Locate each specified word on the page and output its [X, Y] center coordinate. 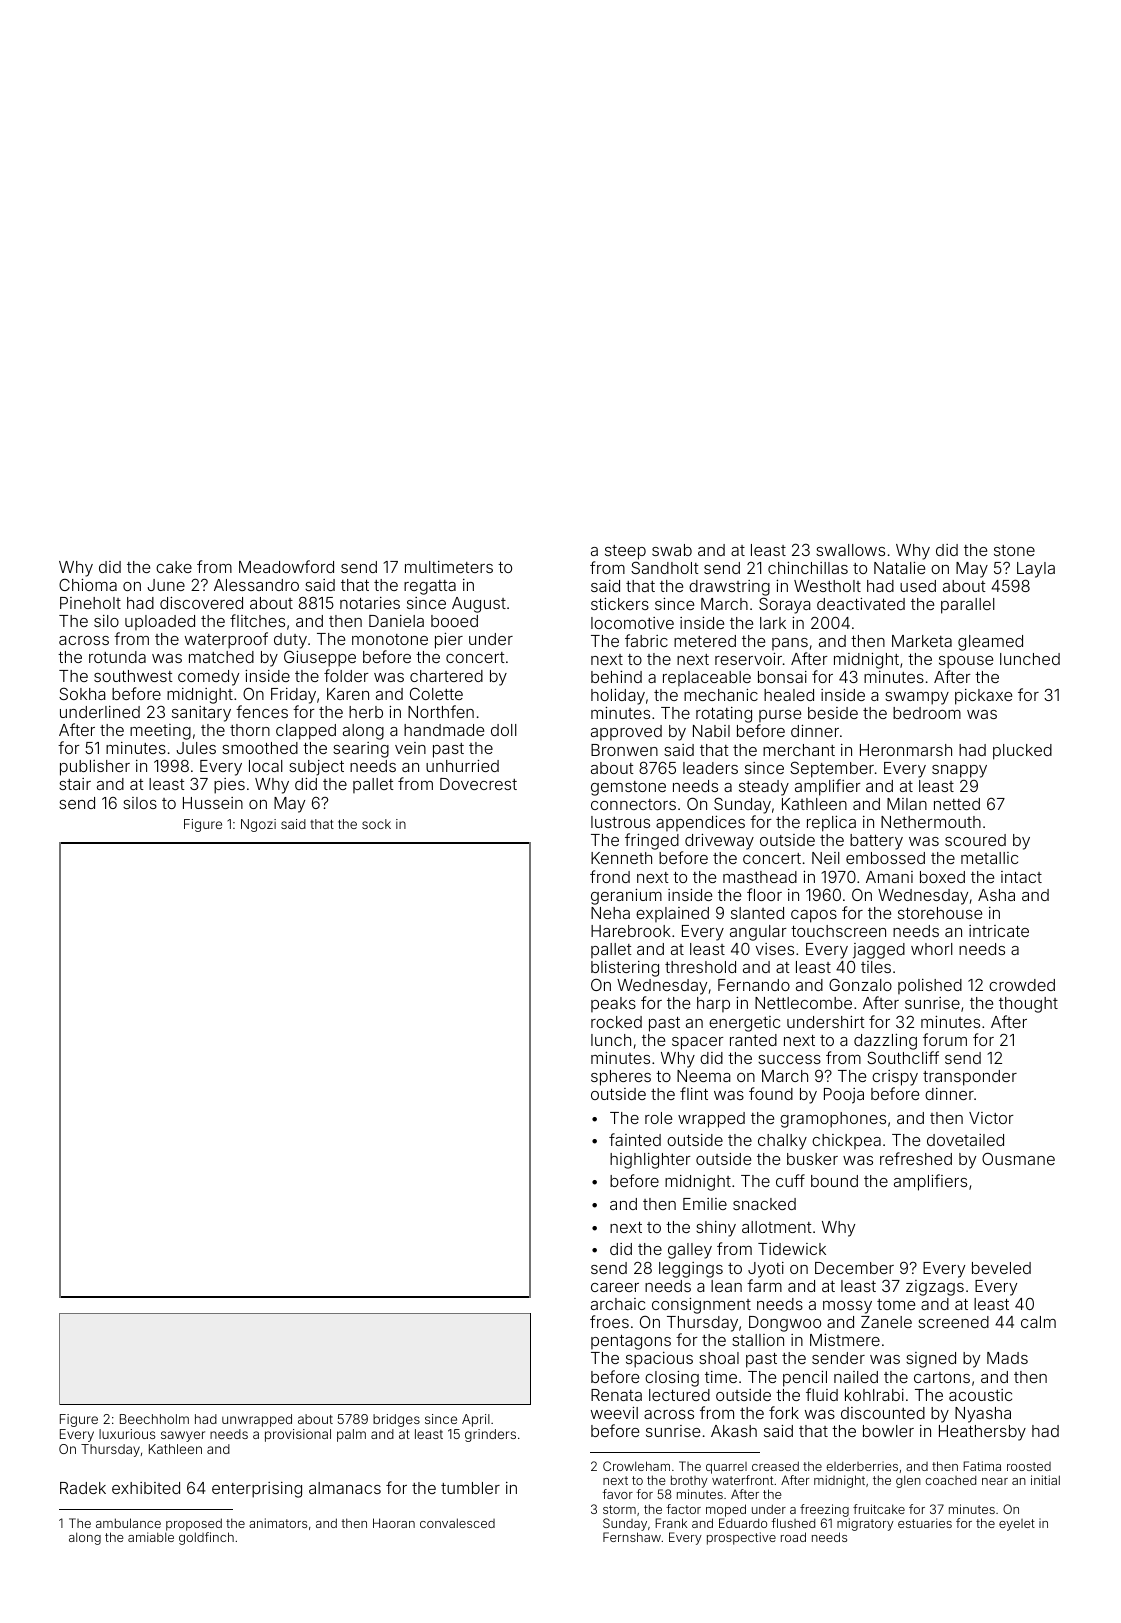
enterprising [257, 1490]
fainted [635, 1139]
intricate [999, 931]
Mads [1007, 1358]
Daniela [396, 621]
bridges [396, 1420]
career [615, 1287]
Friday [293, 696]
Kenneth [621, 858]
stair [75, 784]
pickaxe [983, 697]
